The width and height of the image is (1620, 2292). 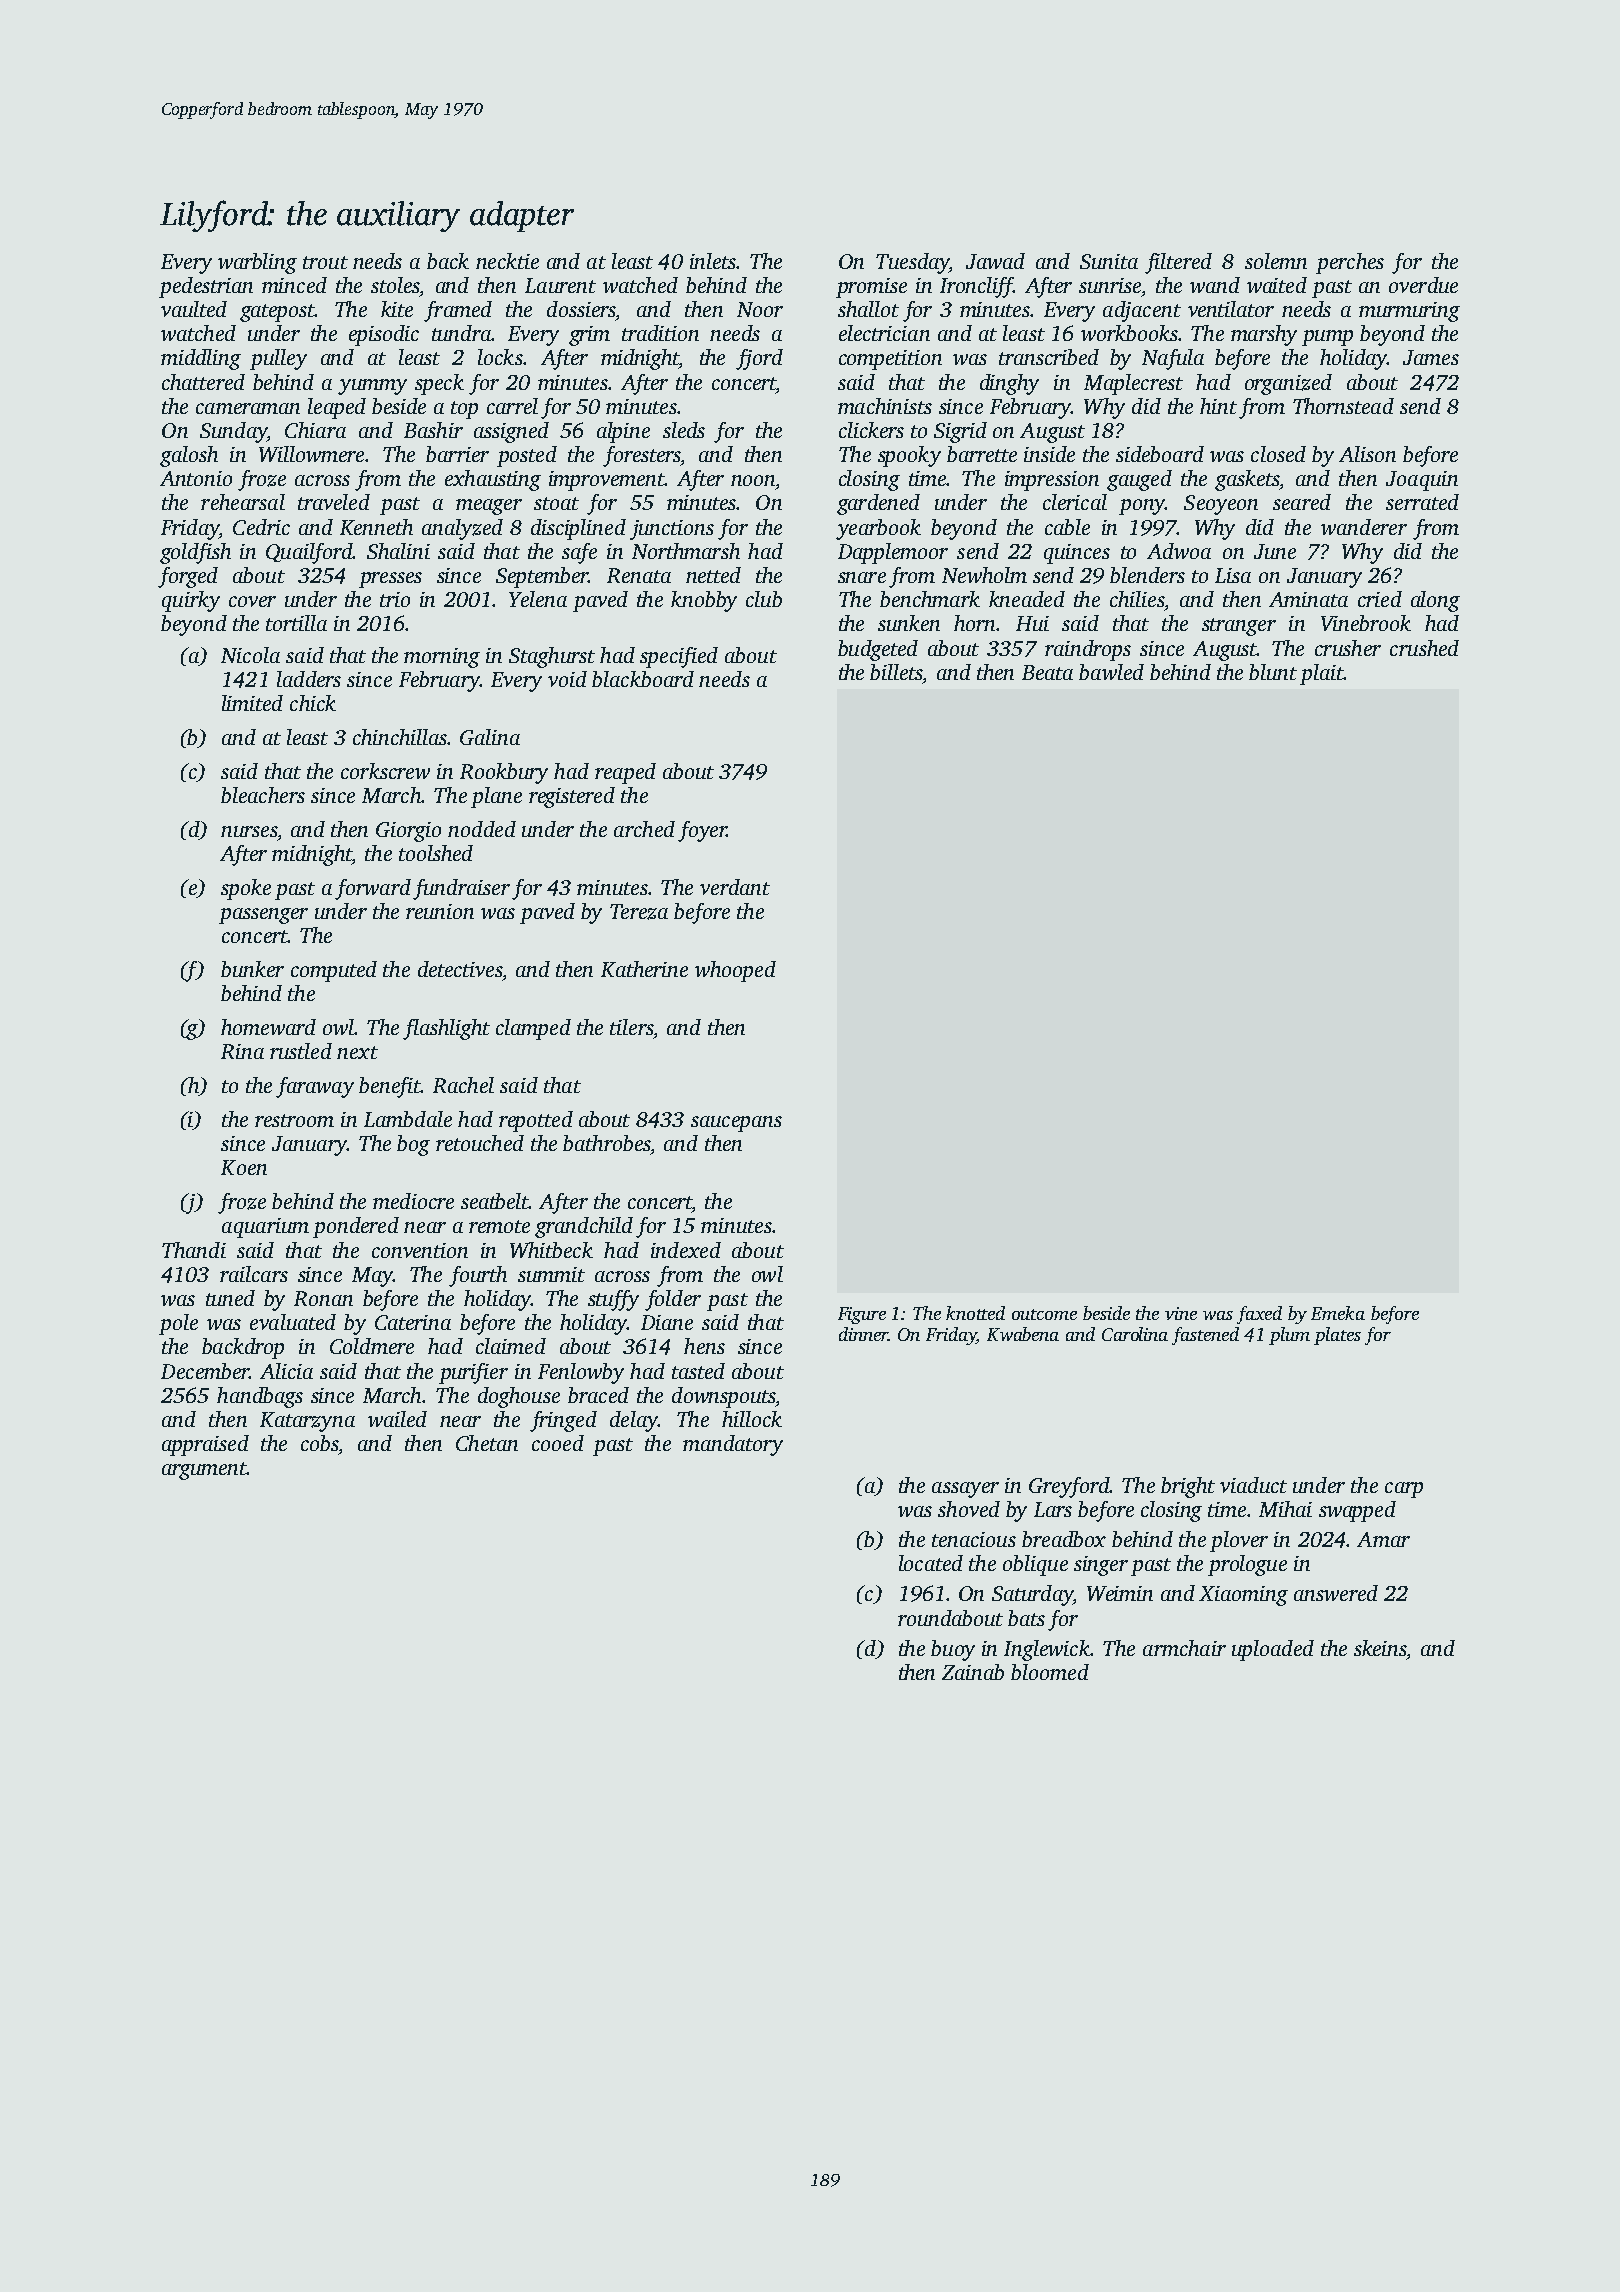 I want to click on argument, so click(x=204, y=1471).
